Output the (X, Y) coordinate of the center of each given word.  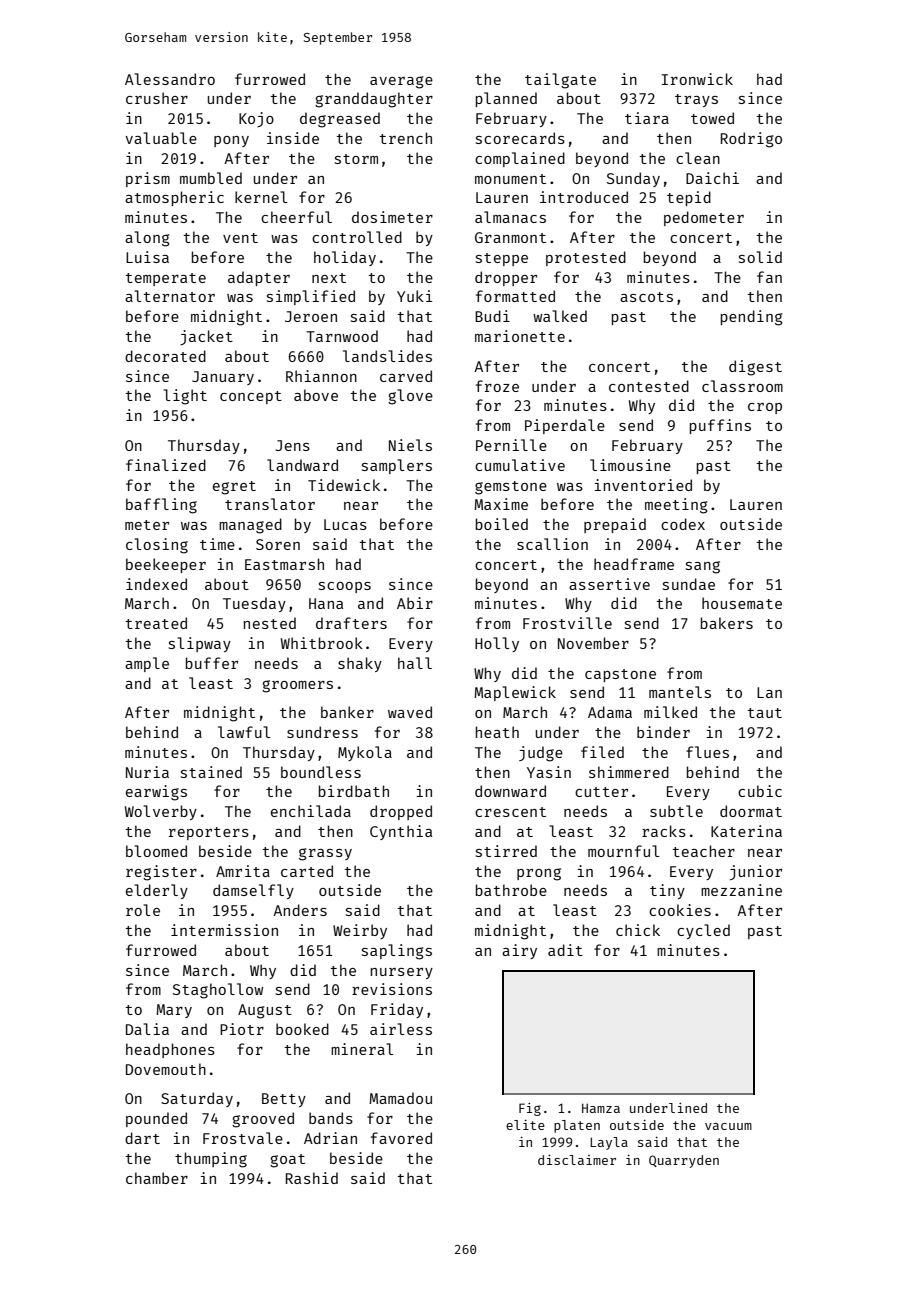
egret (234, 488)
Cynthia (401, 832)
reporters (209, 833)
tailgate (560, 81)
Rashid (312, 1178)
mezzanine (741, 890)
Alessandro (170, 79)
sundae (689, 584)
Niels (410, 445)
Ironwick (697, 79)
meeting (676, 506)
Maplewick (515, 693)
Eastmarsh (284, 564)
